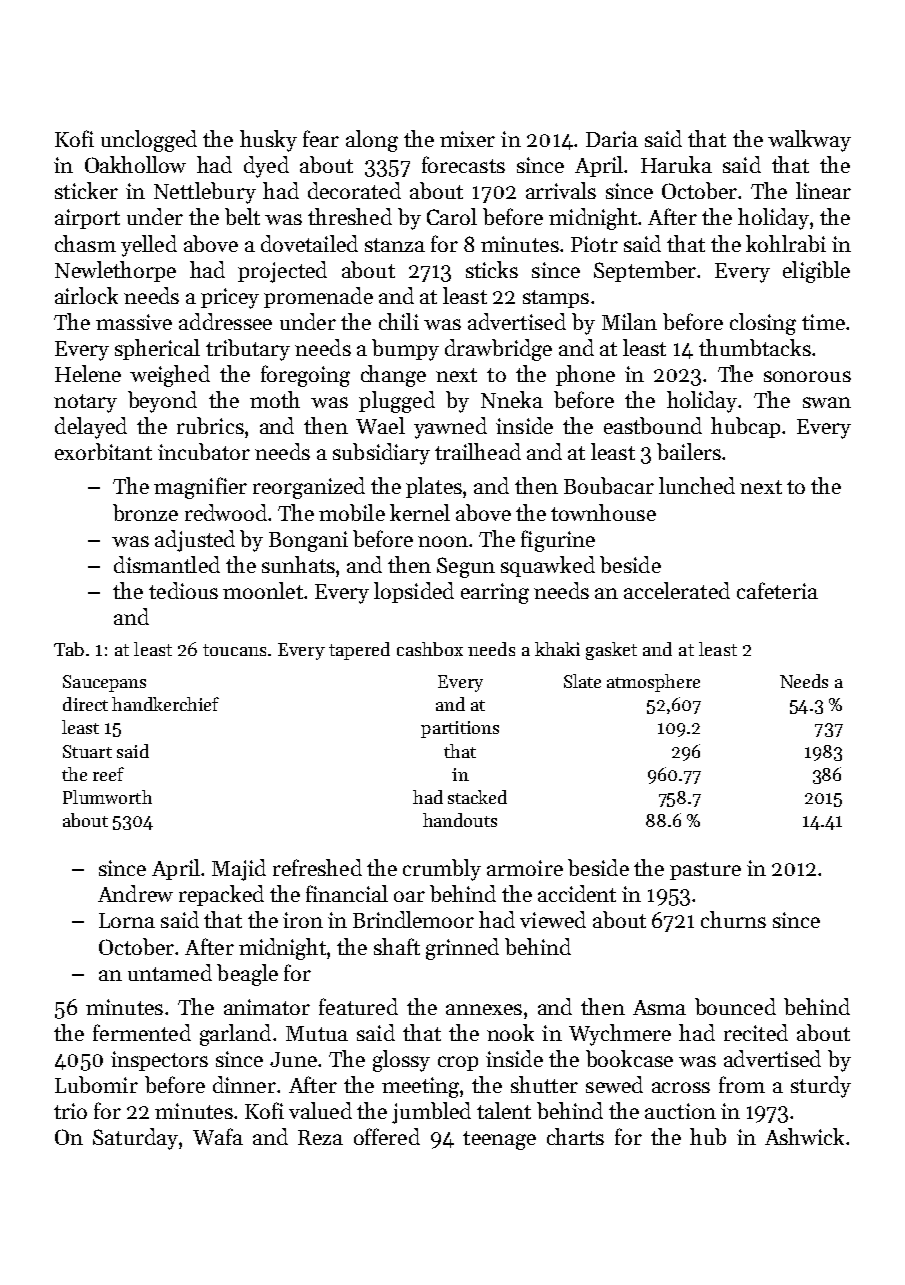  What do you see at coordinates (268, 141) in the document?
I see `husky` at bounding box center [268, 141].
